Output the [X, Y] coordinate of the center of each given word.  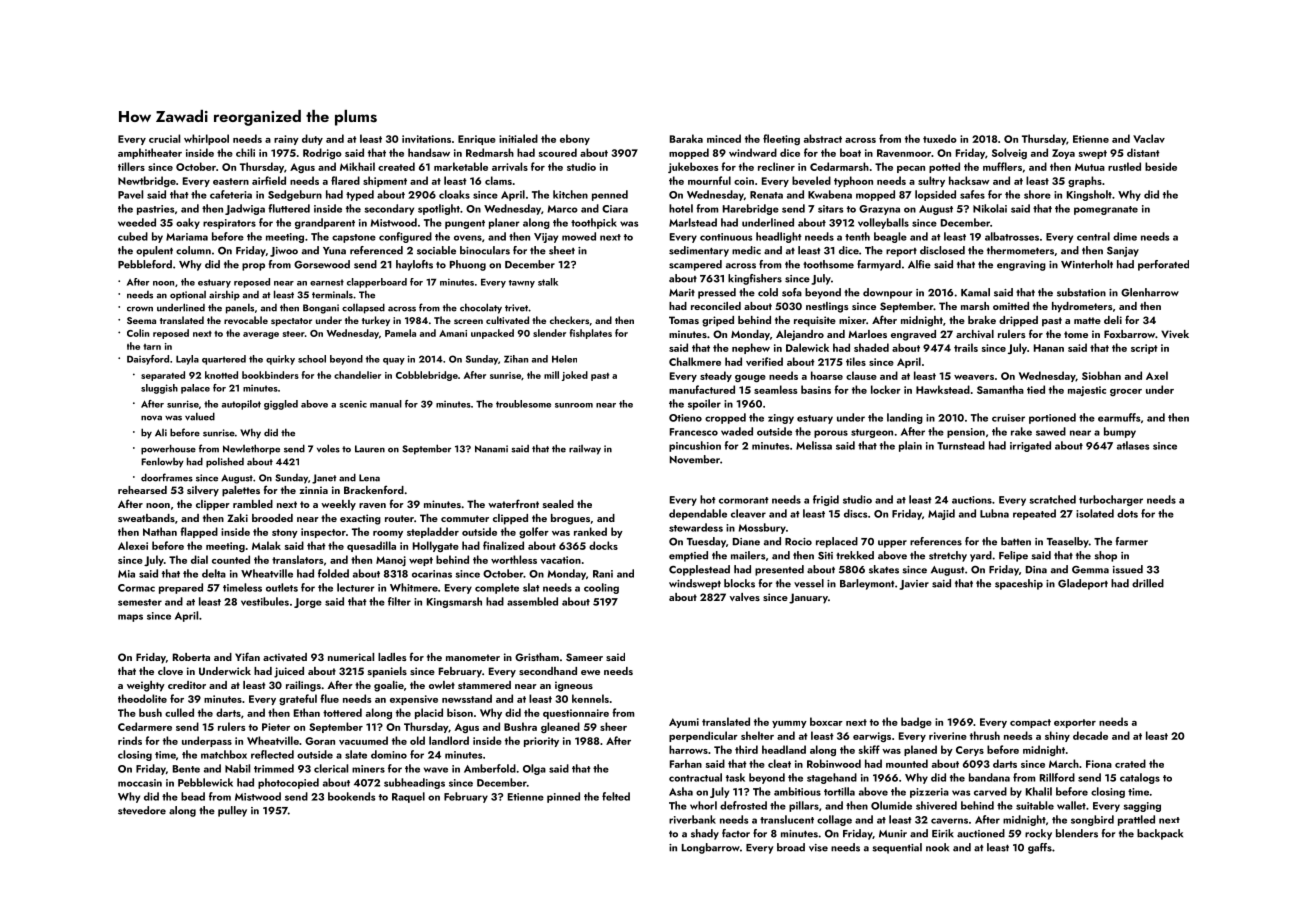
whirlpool [206, 139]
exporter [1075, 723]
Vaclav [1149, 138]
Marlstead [693, 222]
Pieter [276, 727]
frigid [826, 500]
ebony [575, 139]
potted [944, 167]
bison [460, 712]
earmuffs [1119, 417]
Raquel [408, 797]
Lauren [370, 449]
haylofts [414, 265]
